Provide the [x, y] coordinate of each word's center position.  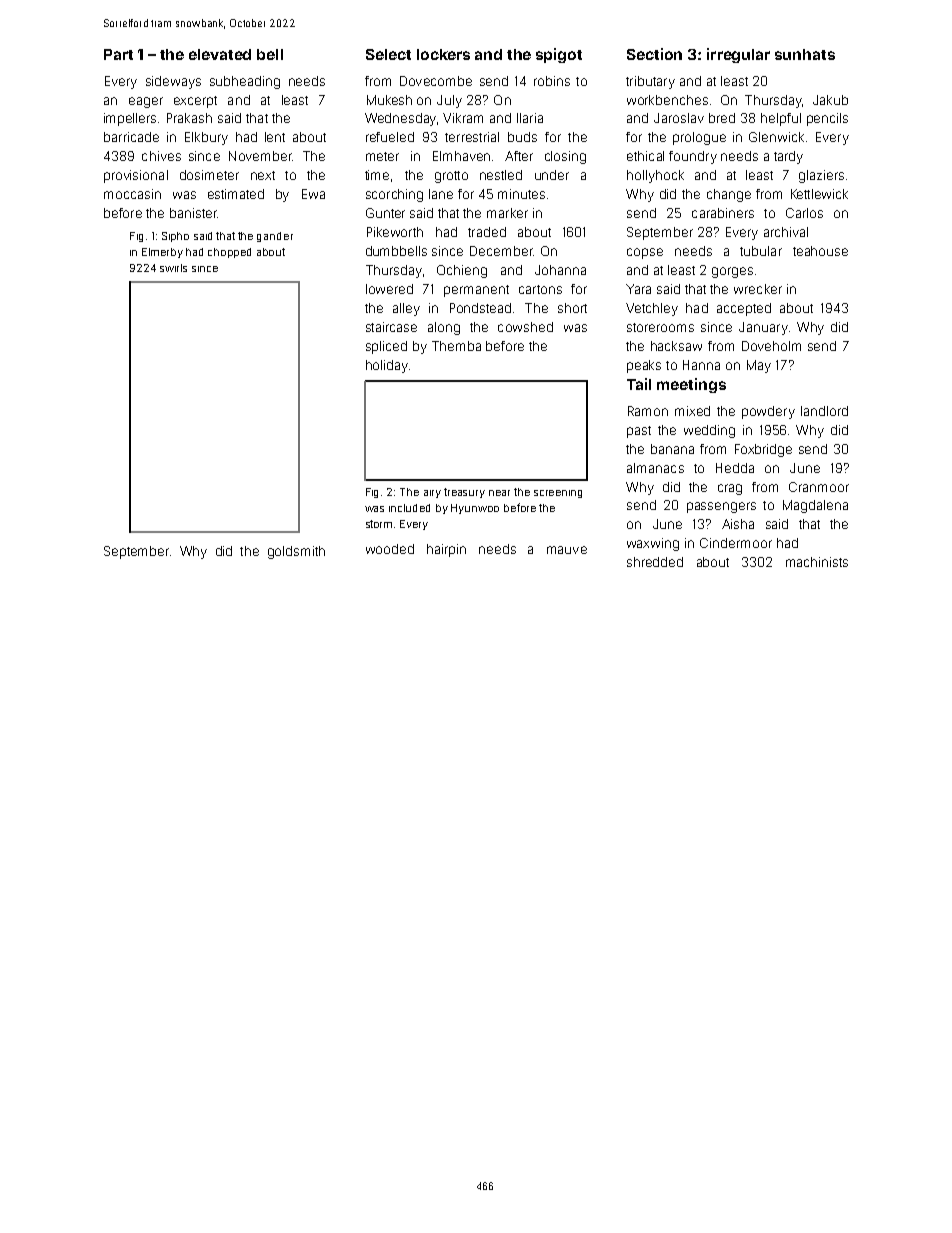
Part [118, 54]
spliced [386, 347]
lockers [443, 54]
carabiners [723, 213]
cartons [540, 289]
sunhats [805, 54]
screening [558, 494]
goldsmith [296, 552]
